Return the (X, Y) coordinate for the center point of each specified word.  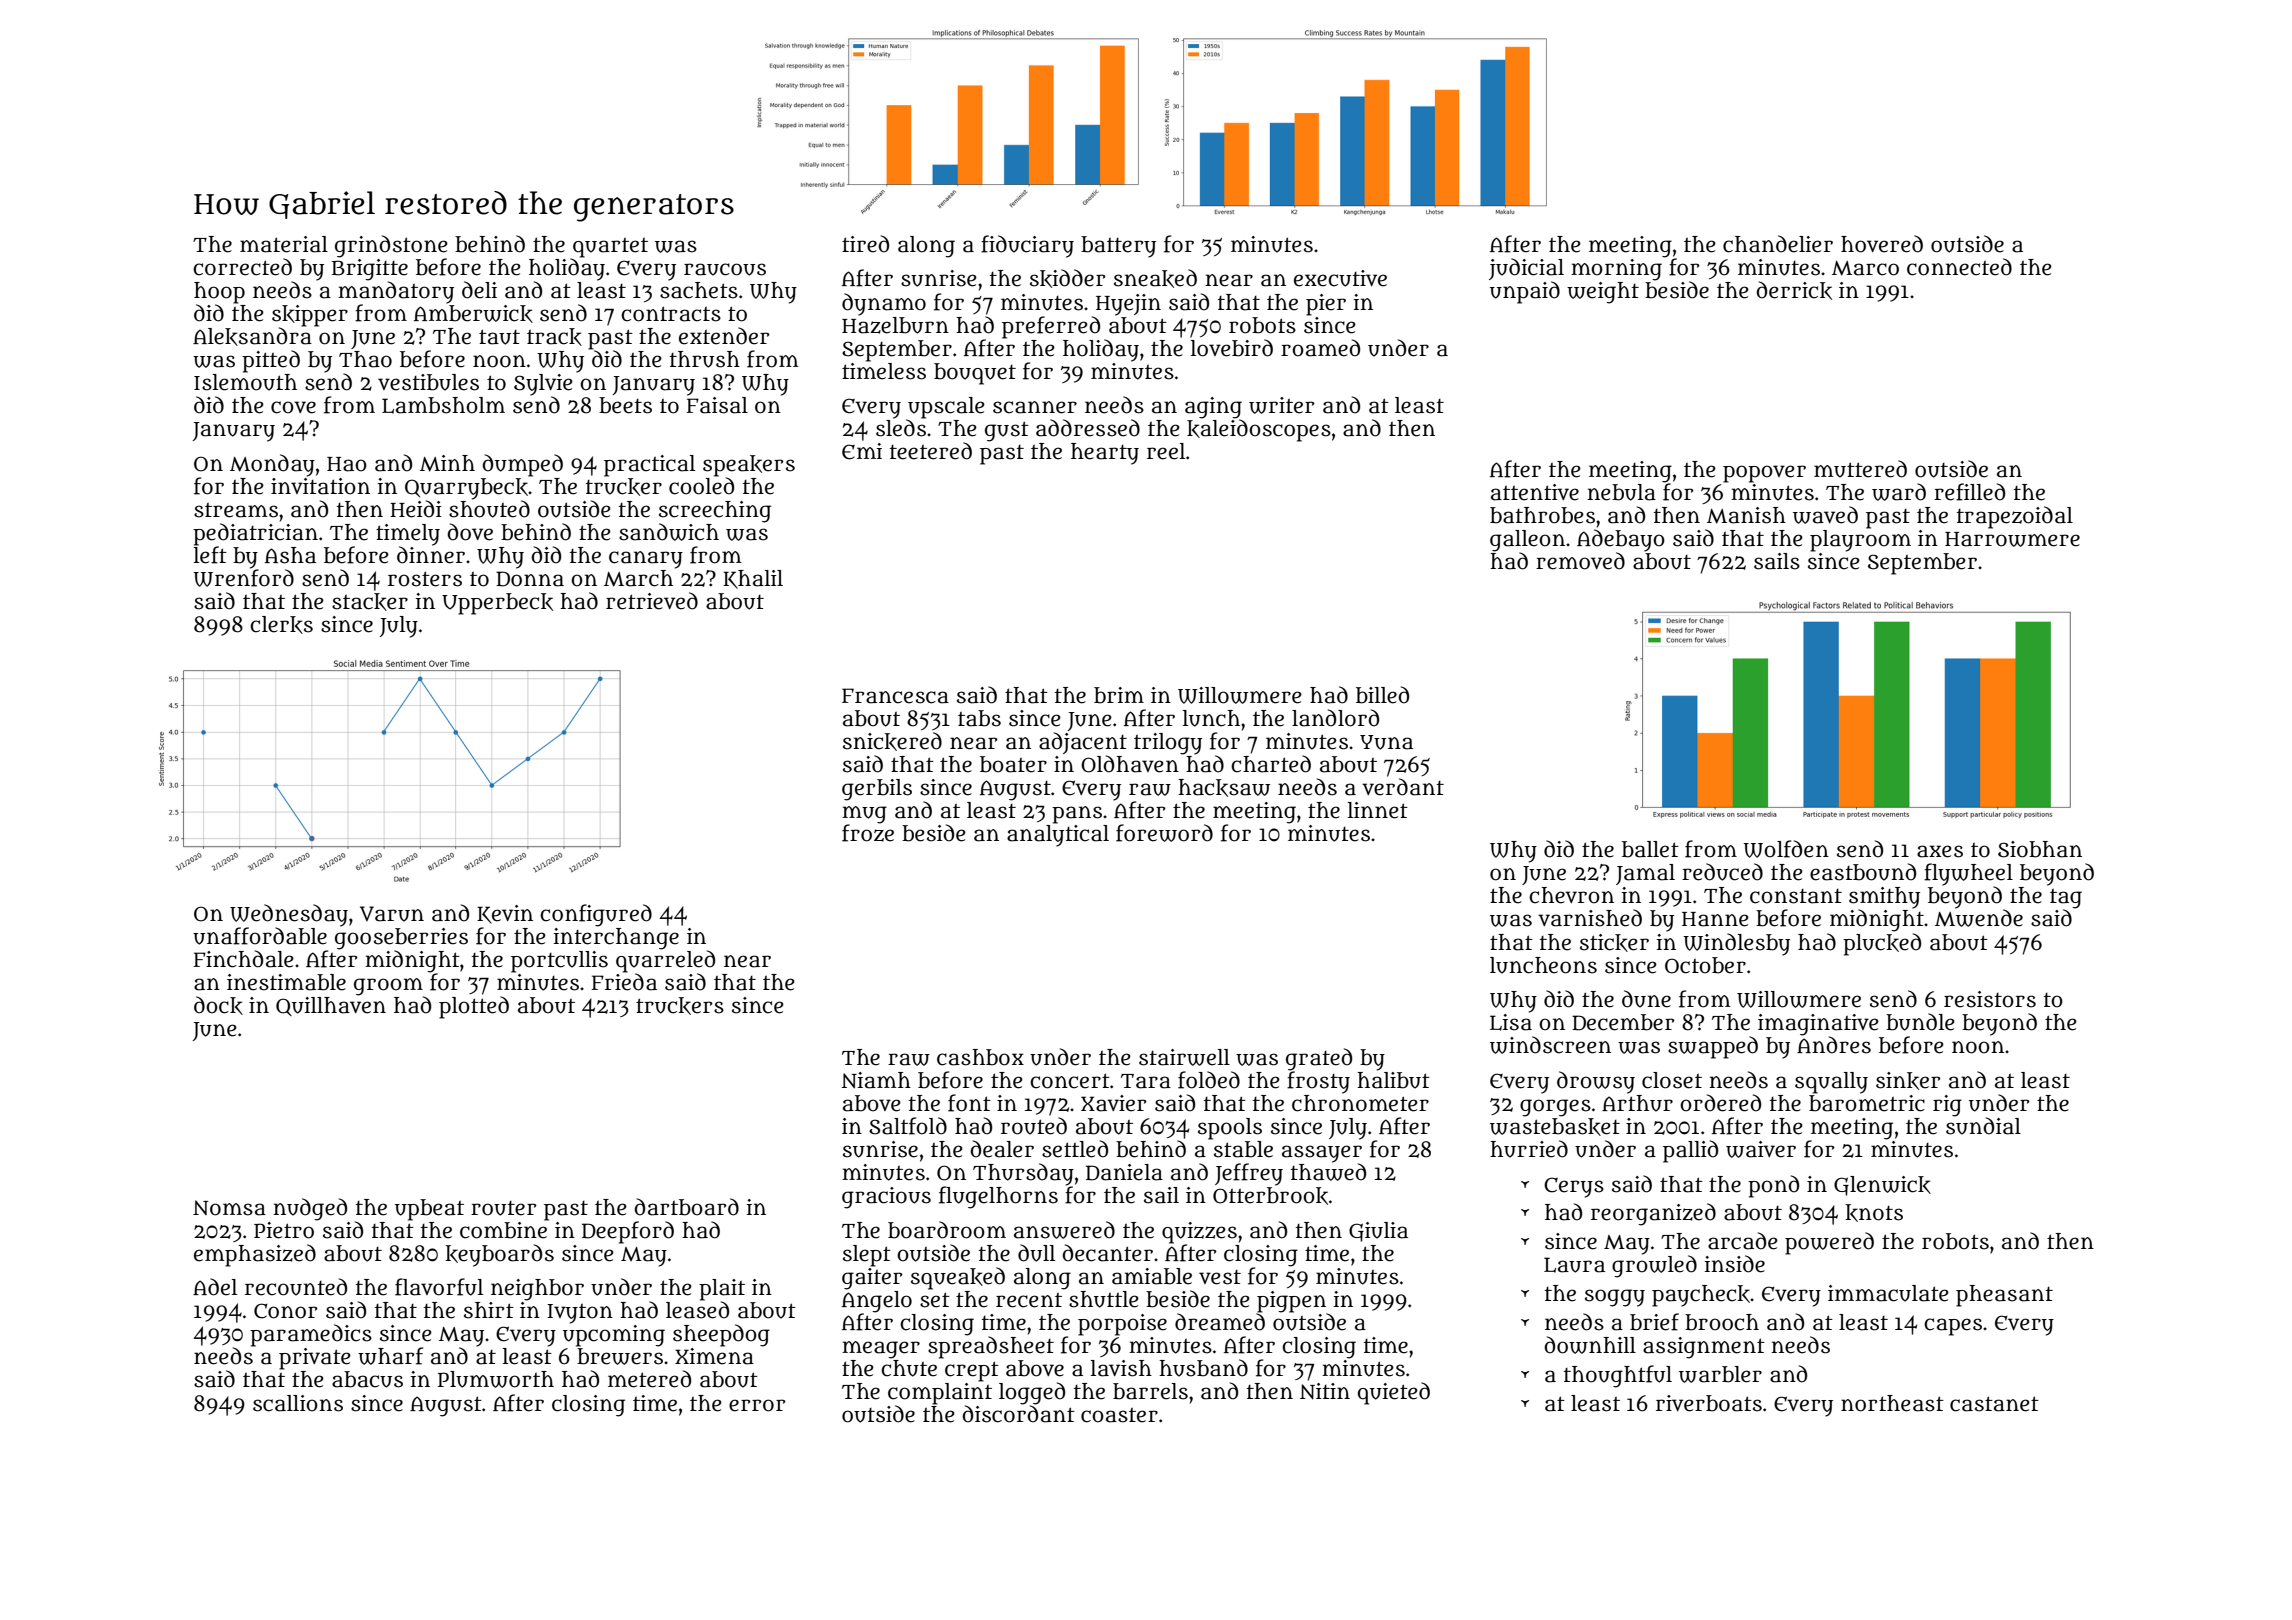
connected (1959, 267)
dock (218, 1005)
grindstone (391, 246)
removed (1580, 561)
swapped (1713, 1047)
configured (596, 915)
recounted (296, 1287)
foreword (1164, 833)
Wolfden (1786, 849)
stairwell (1184, 1057)
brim (1119, 695)
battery (1118, 247)
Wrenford (243, 578)
